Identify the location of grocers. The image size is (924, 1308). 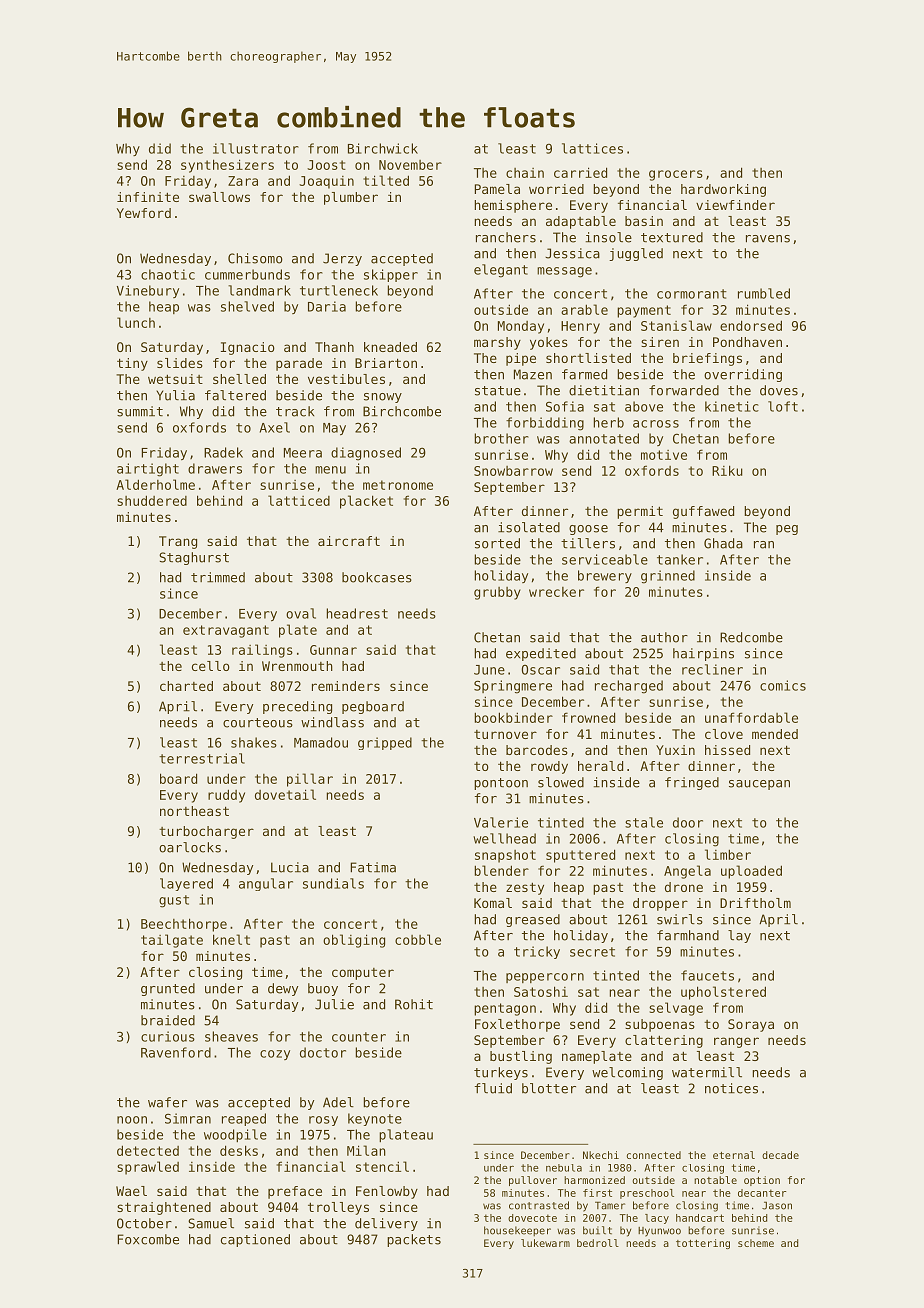
(676, 175).
